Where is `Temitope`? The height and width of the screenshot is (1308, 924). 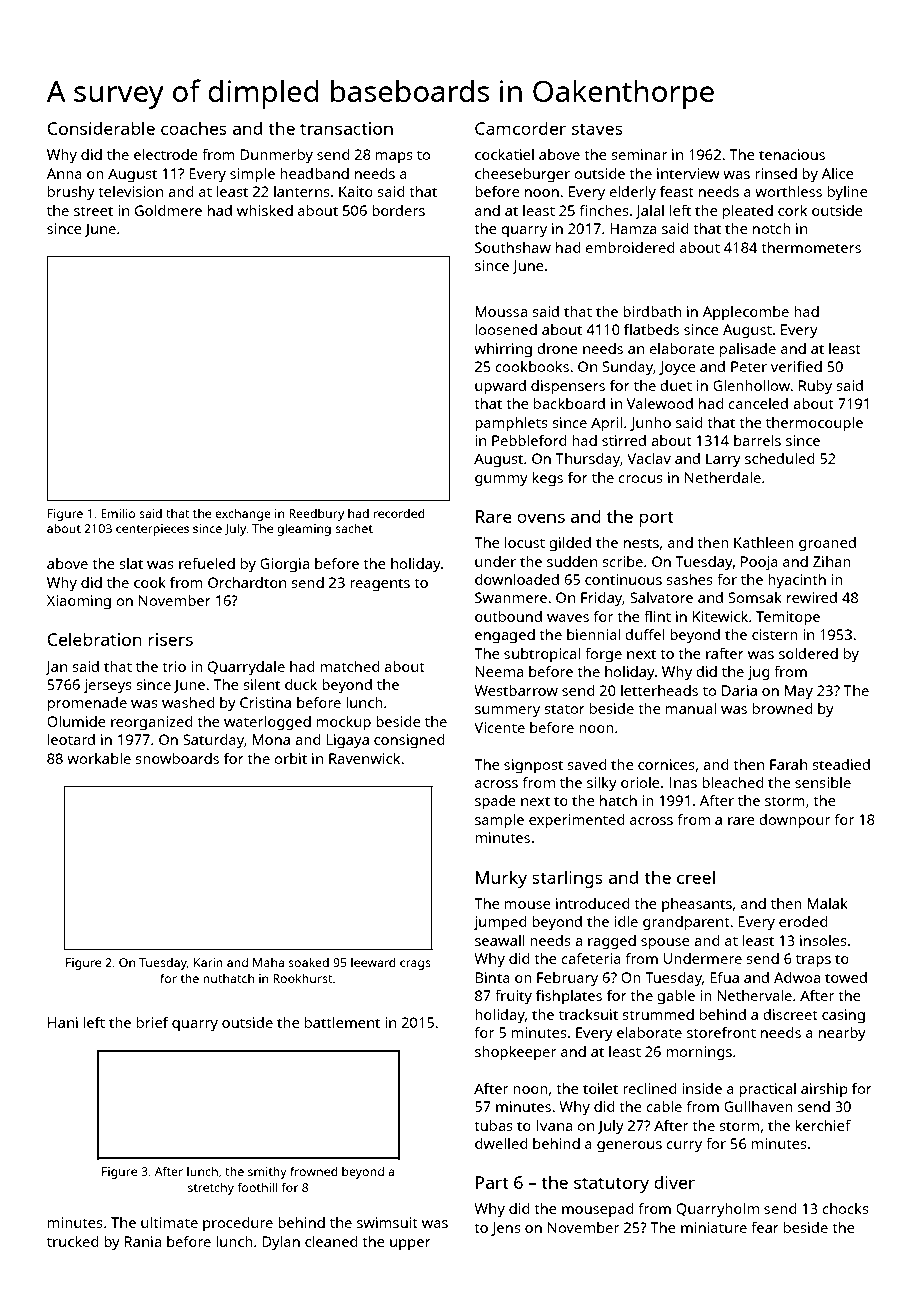
Temitope is located at coordinates (788, 618).
